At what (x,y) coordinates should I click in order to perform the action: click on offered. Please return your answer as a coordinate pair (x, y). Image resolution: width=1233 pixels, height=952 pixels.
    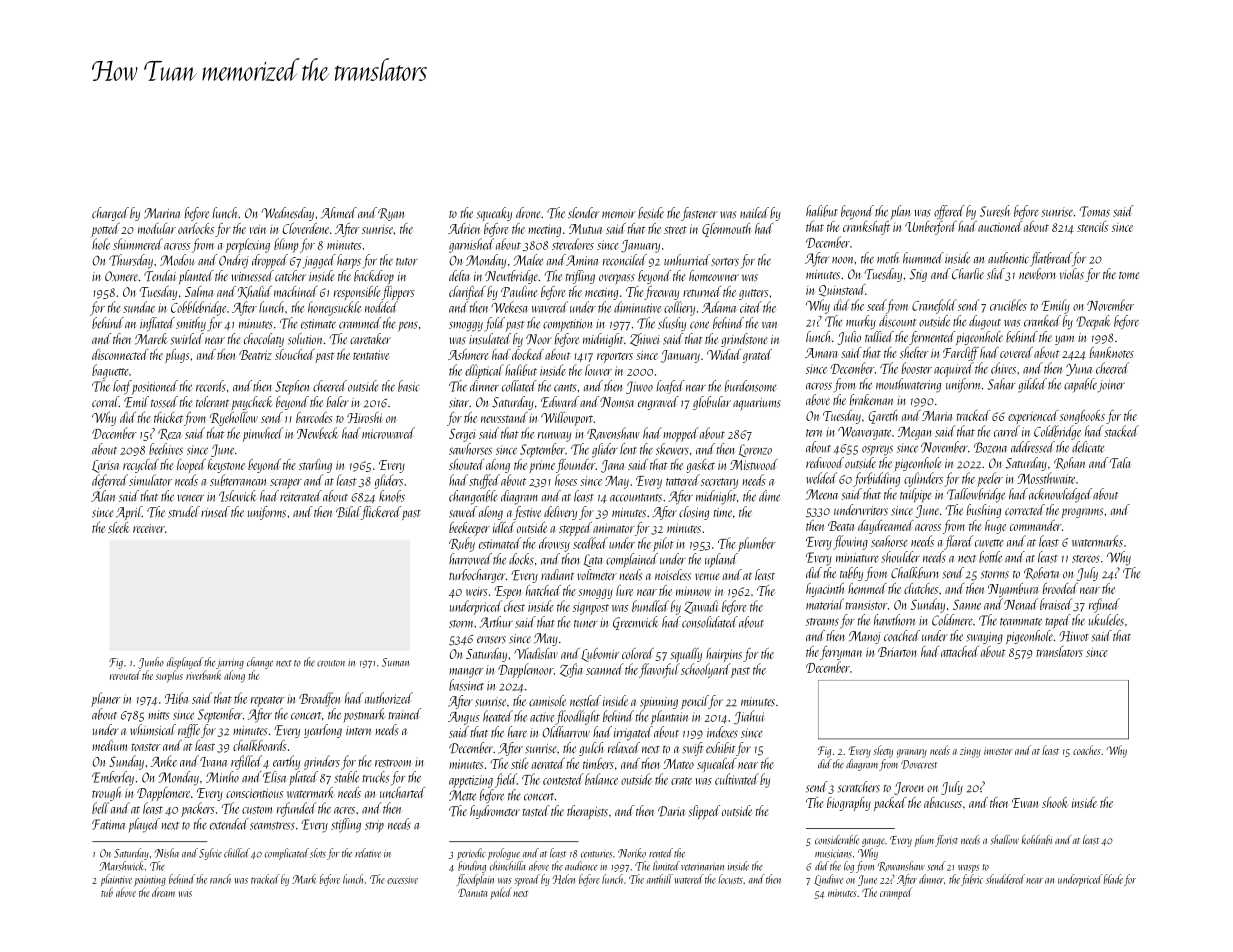
    Looking at the image, I should click on (949, 212).
